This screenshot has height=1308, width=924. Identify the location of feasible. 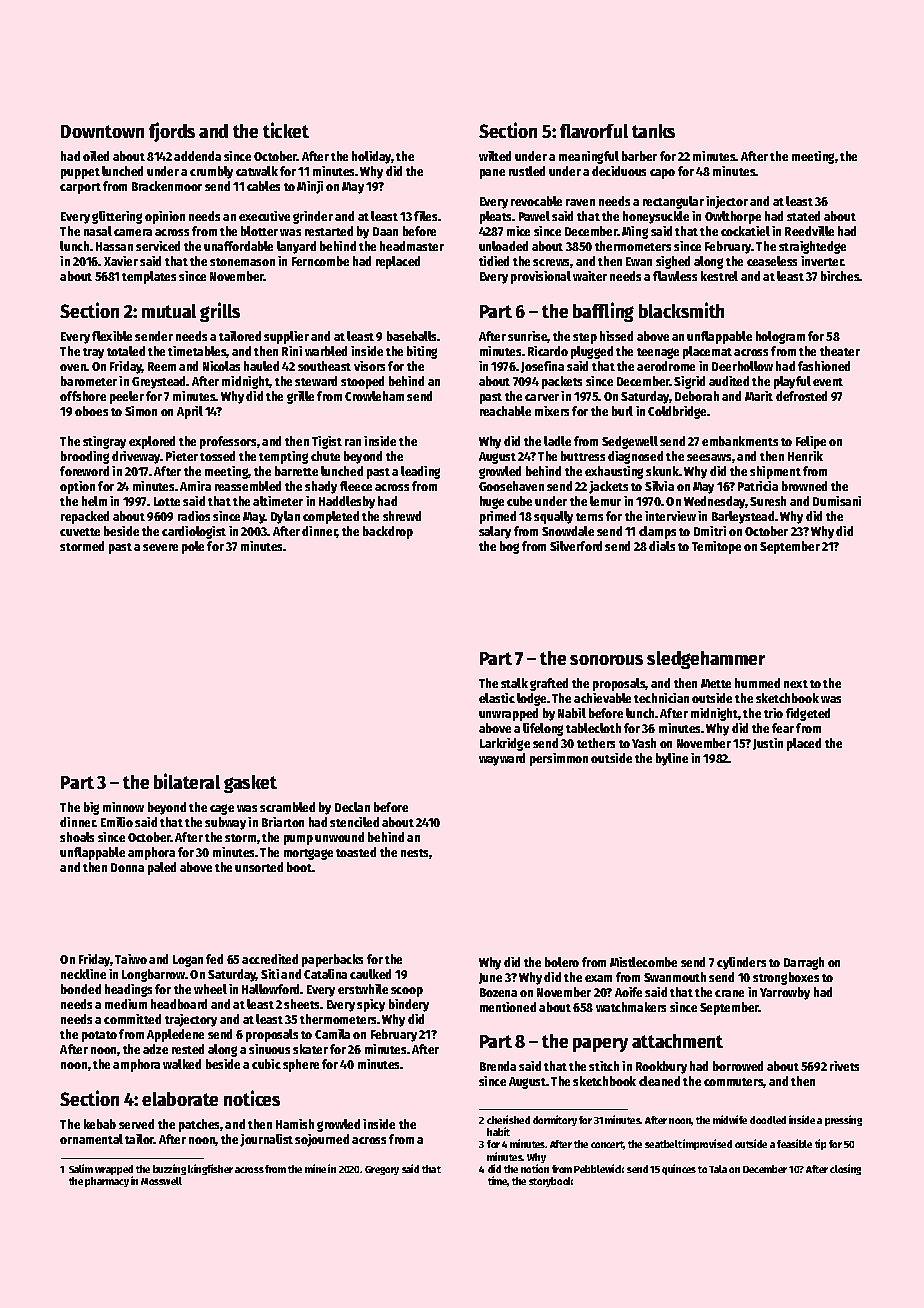
(794, 1143).
